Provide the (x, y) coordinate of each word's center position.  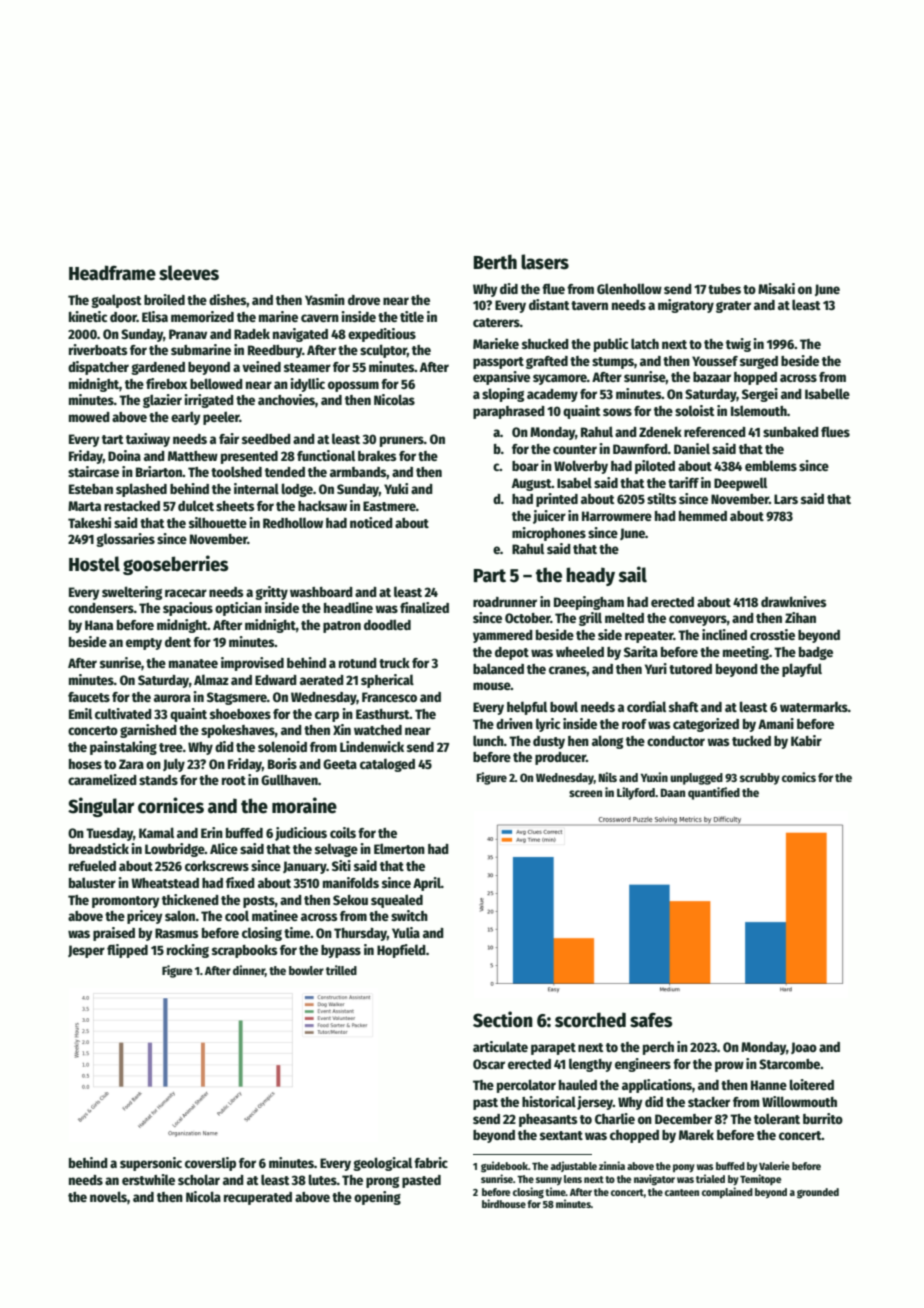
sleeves (189, 273)
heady (590, 576)
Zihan (800, 617)
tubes (724, 289)
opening (377, 1198)
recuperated (258, 1198)
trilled (341, 970)
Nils (608, 777)
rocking (188, 951)
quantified (714, 793)
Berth (495, 262)
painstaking (123, 748)
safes (651, 1020)
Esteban (91, 489)
